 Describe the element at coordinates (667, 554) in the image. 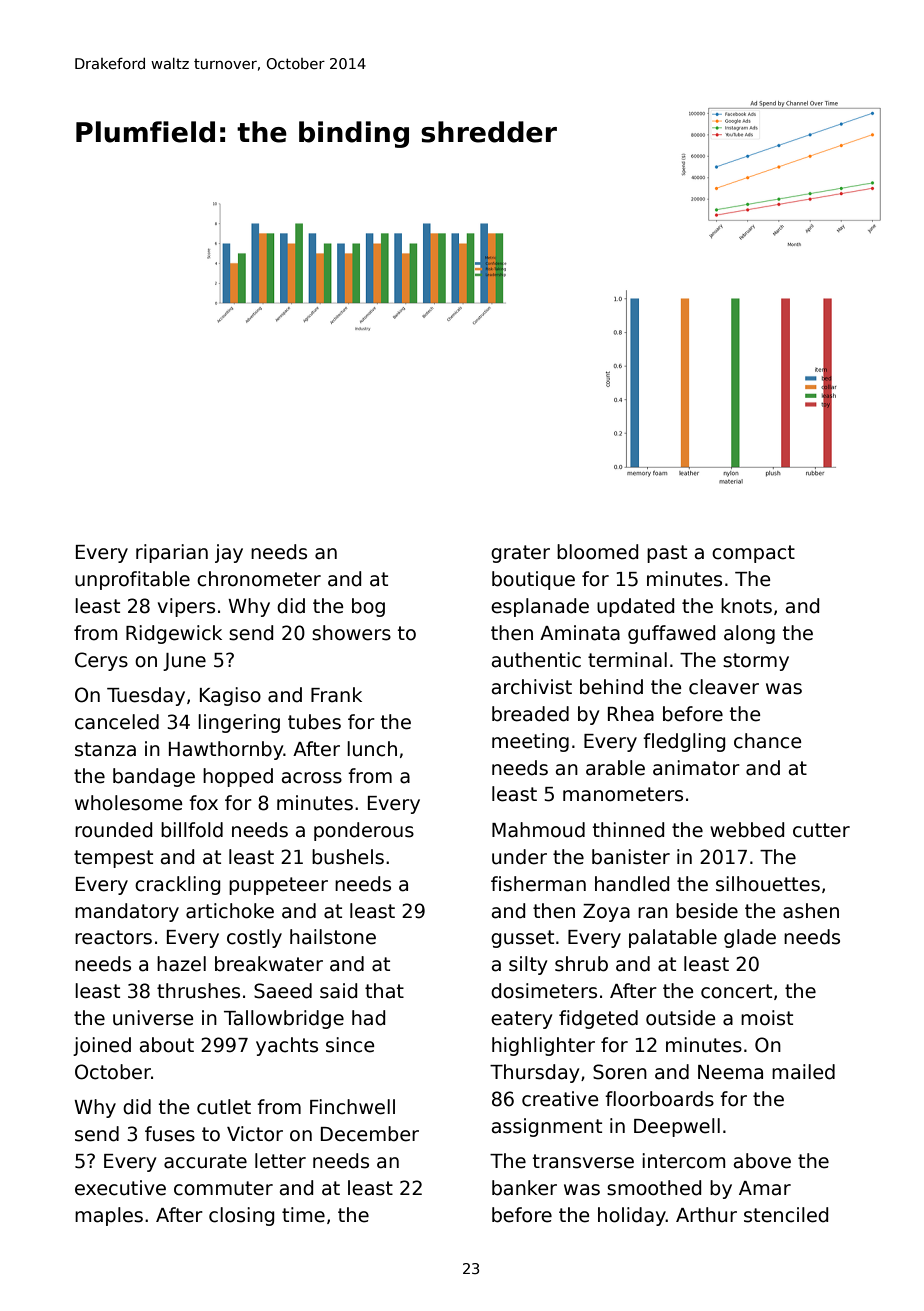

I see `past` at that location.
